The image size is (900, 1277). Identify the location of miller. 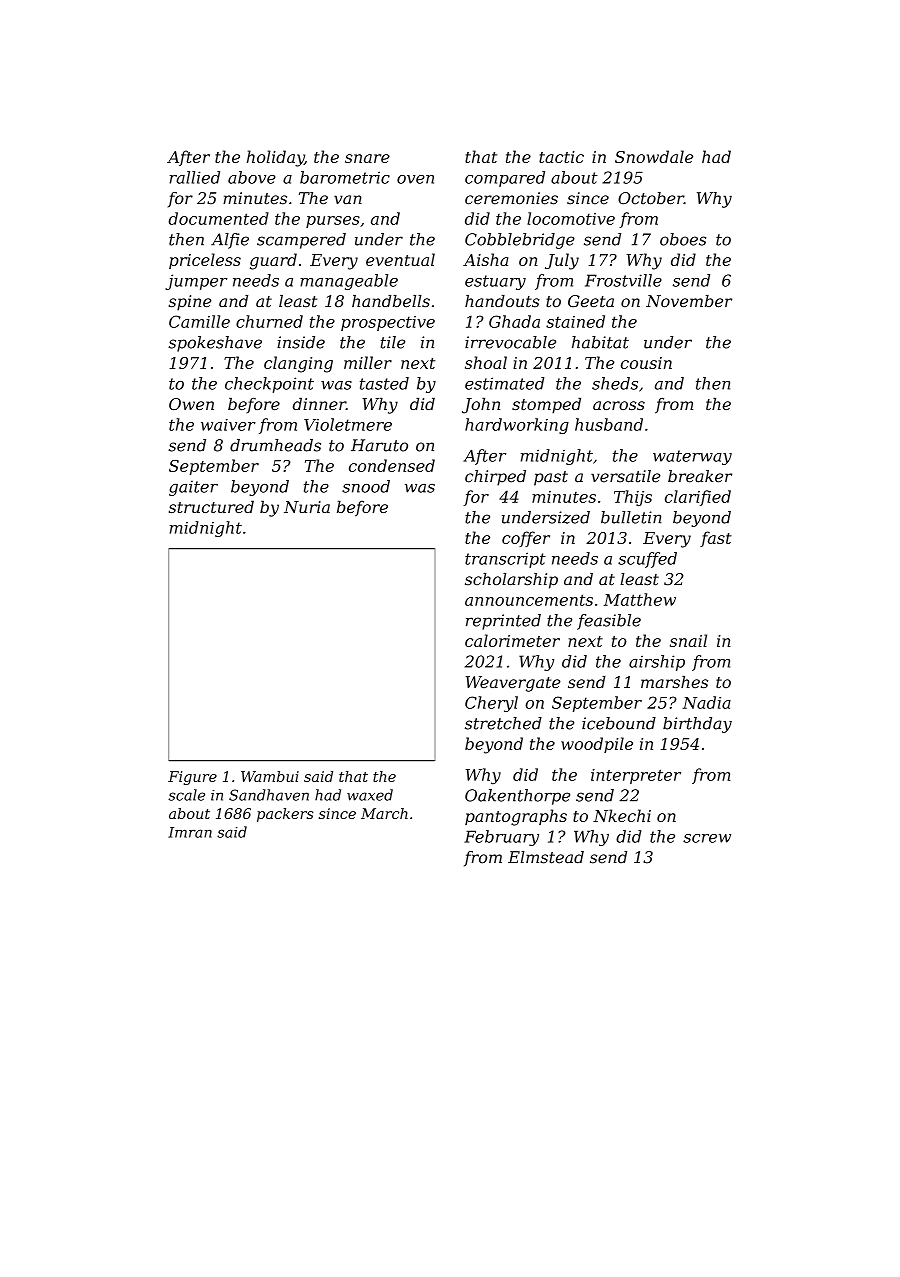
(368, 362).
